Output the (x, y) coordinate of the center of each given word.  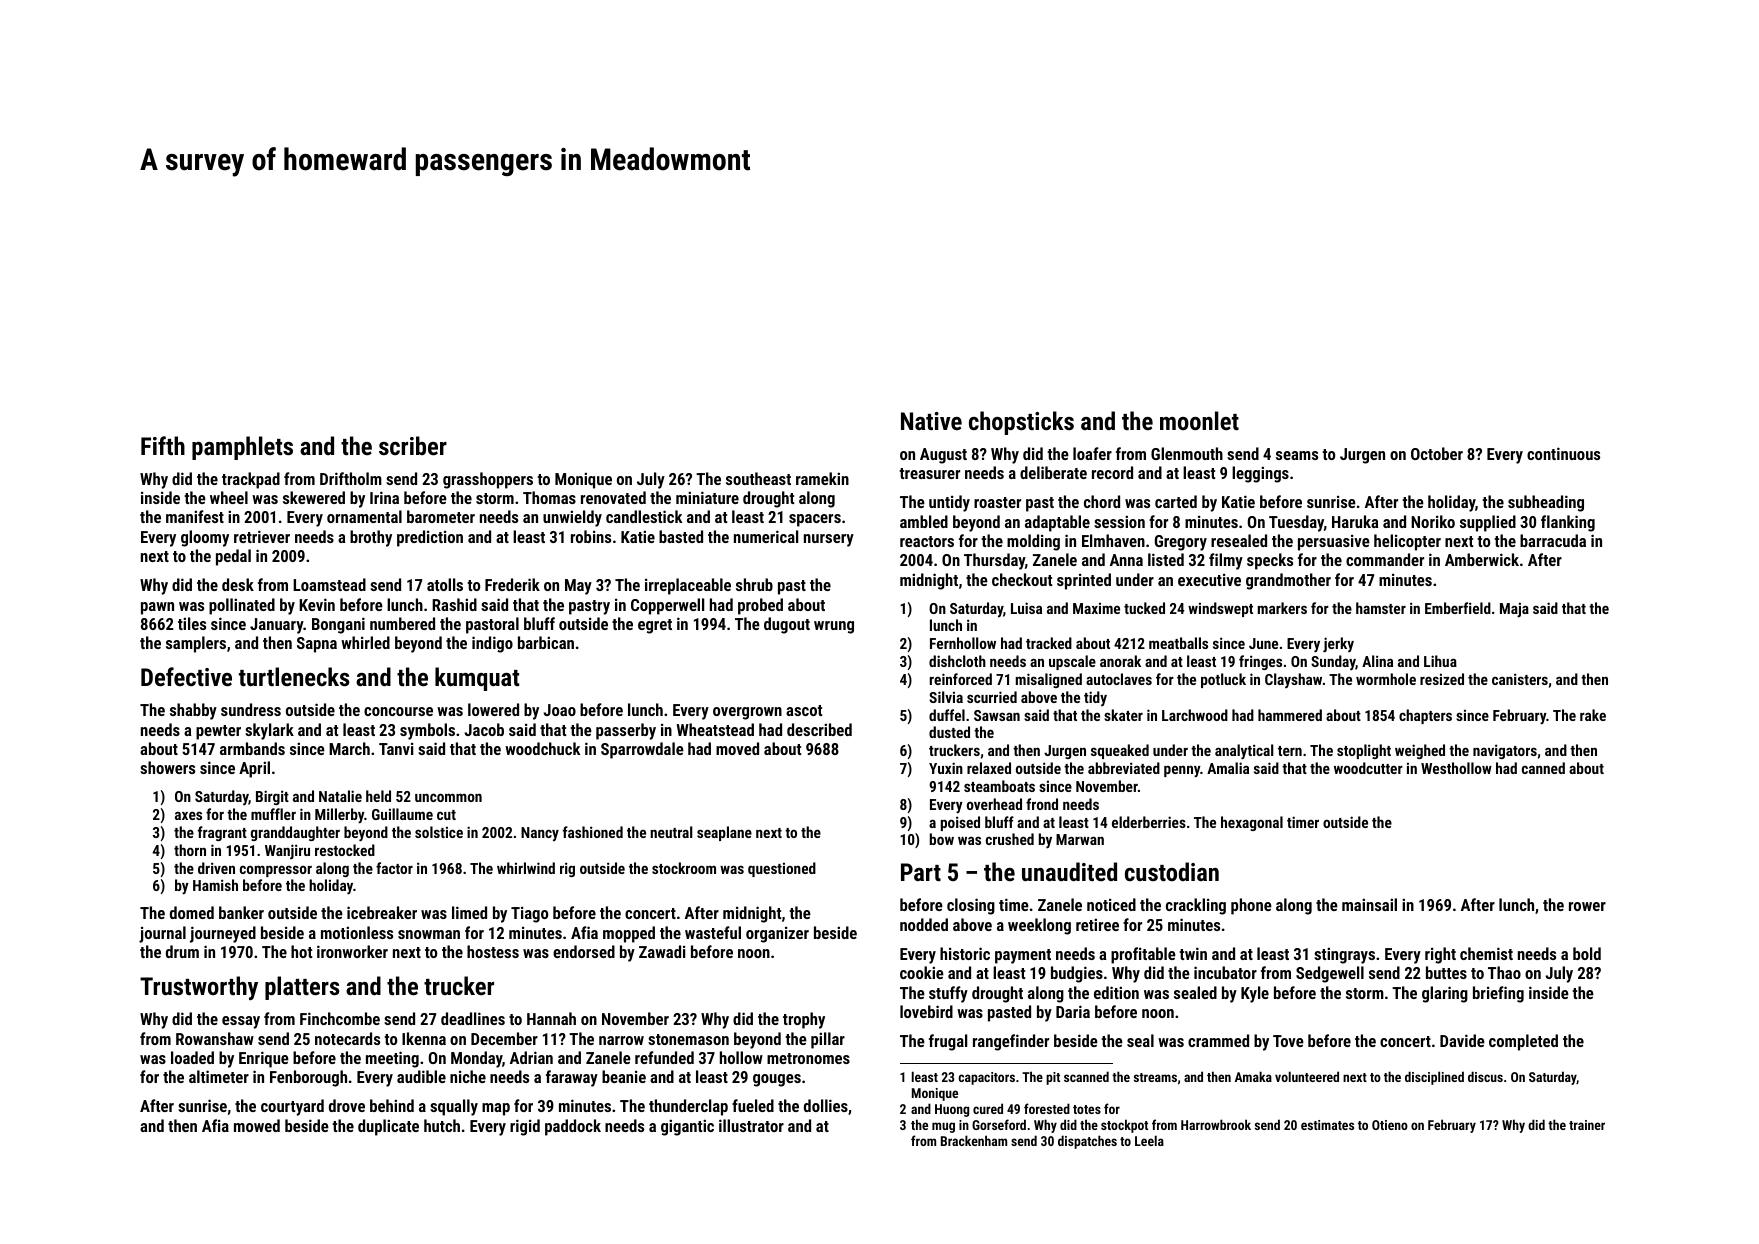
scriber (413, 445)
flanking (1568, 523)
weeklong (1039, 926)
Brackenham (974, 1140)
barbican (546, 642)
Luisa (1026, 608)
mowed (257, 1125)
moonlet (1199, 420)
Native (931, 421)
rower (1587, 906)
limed (469, 912)
